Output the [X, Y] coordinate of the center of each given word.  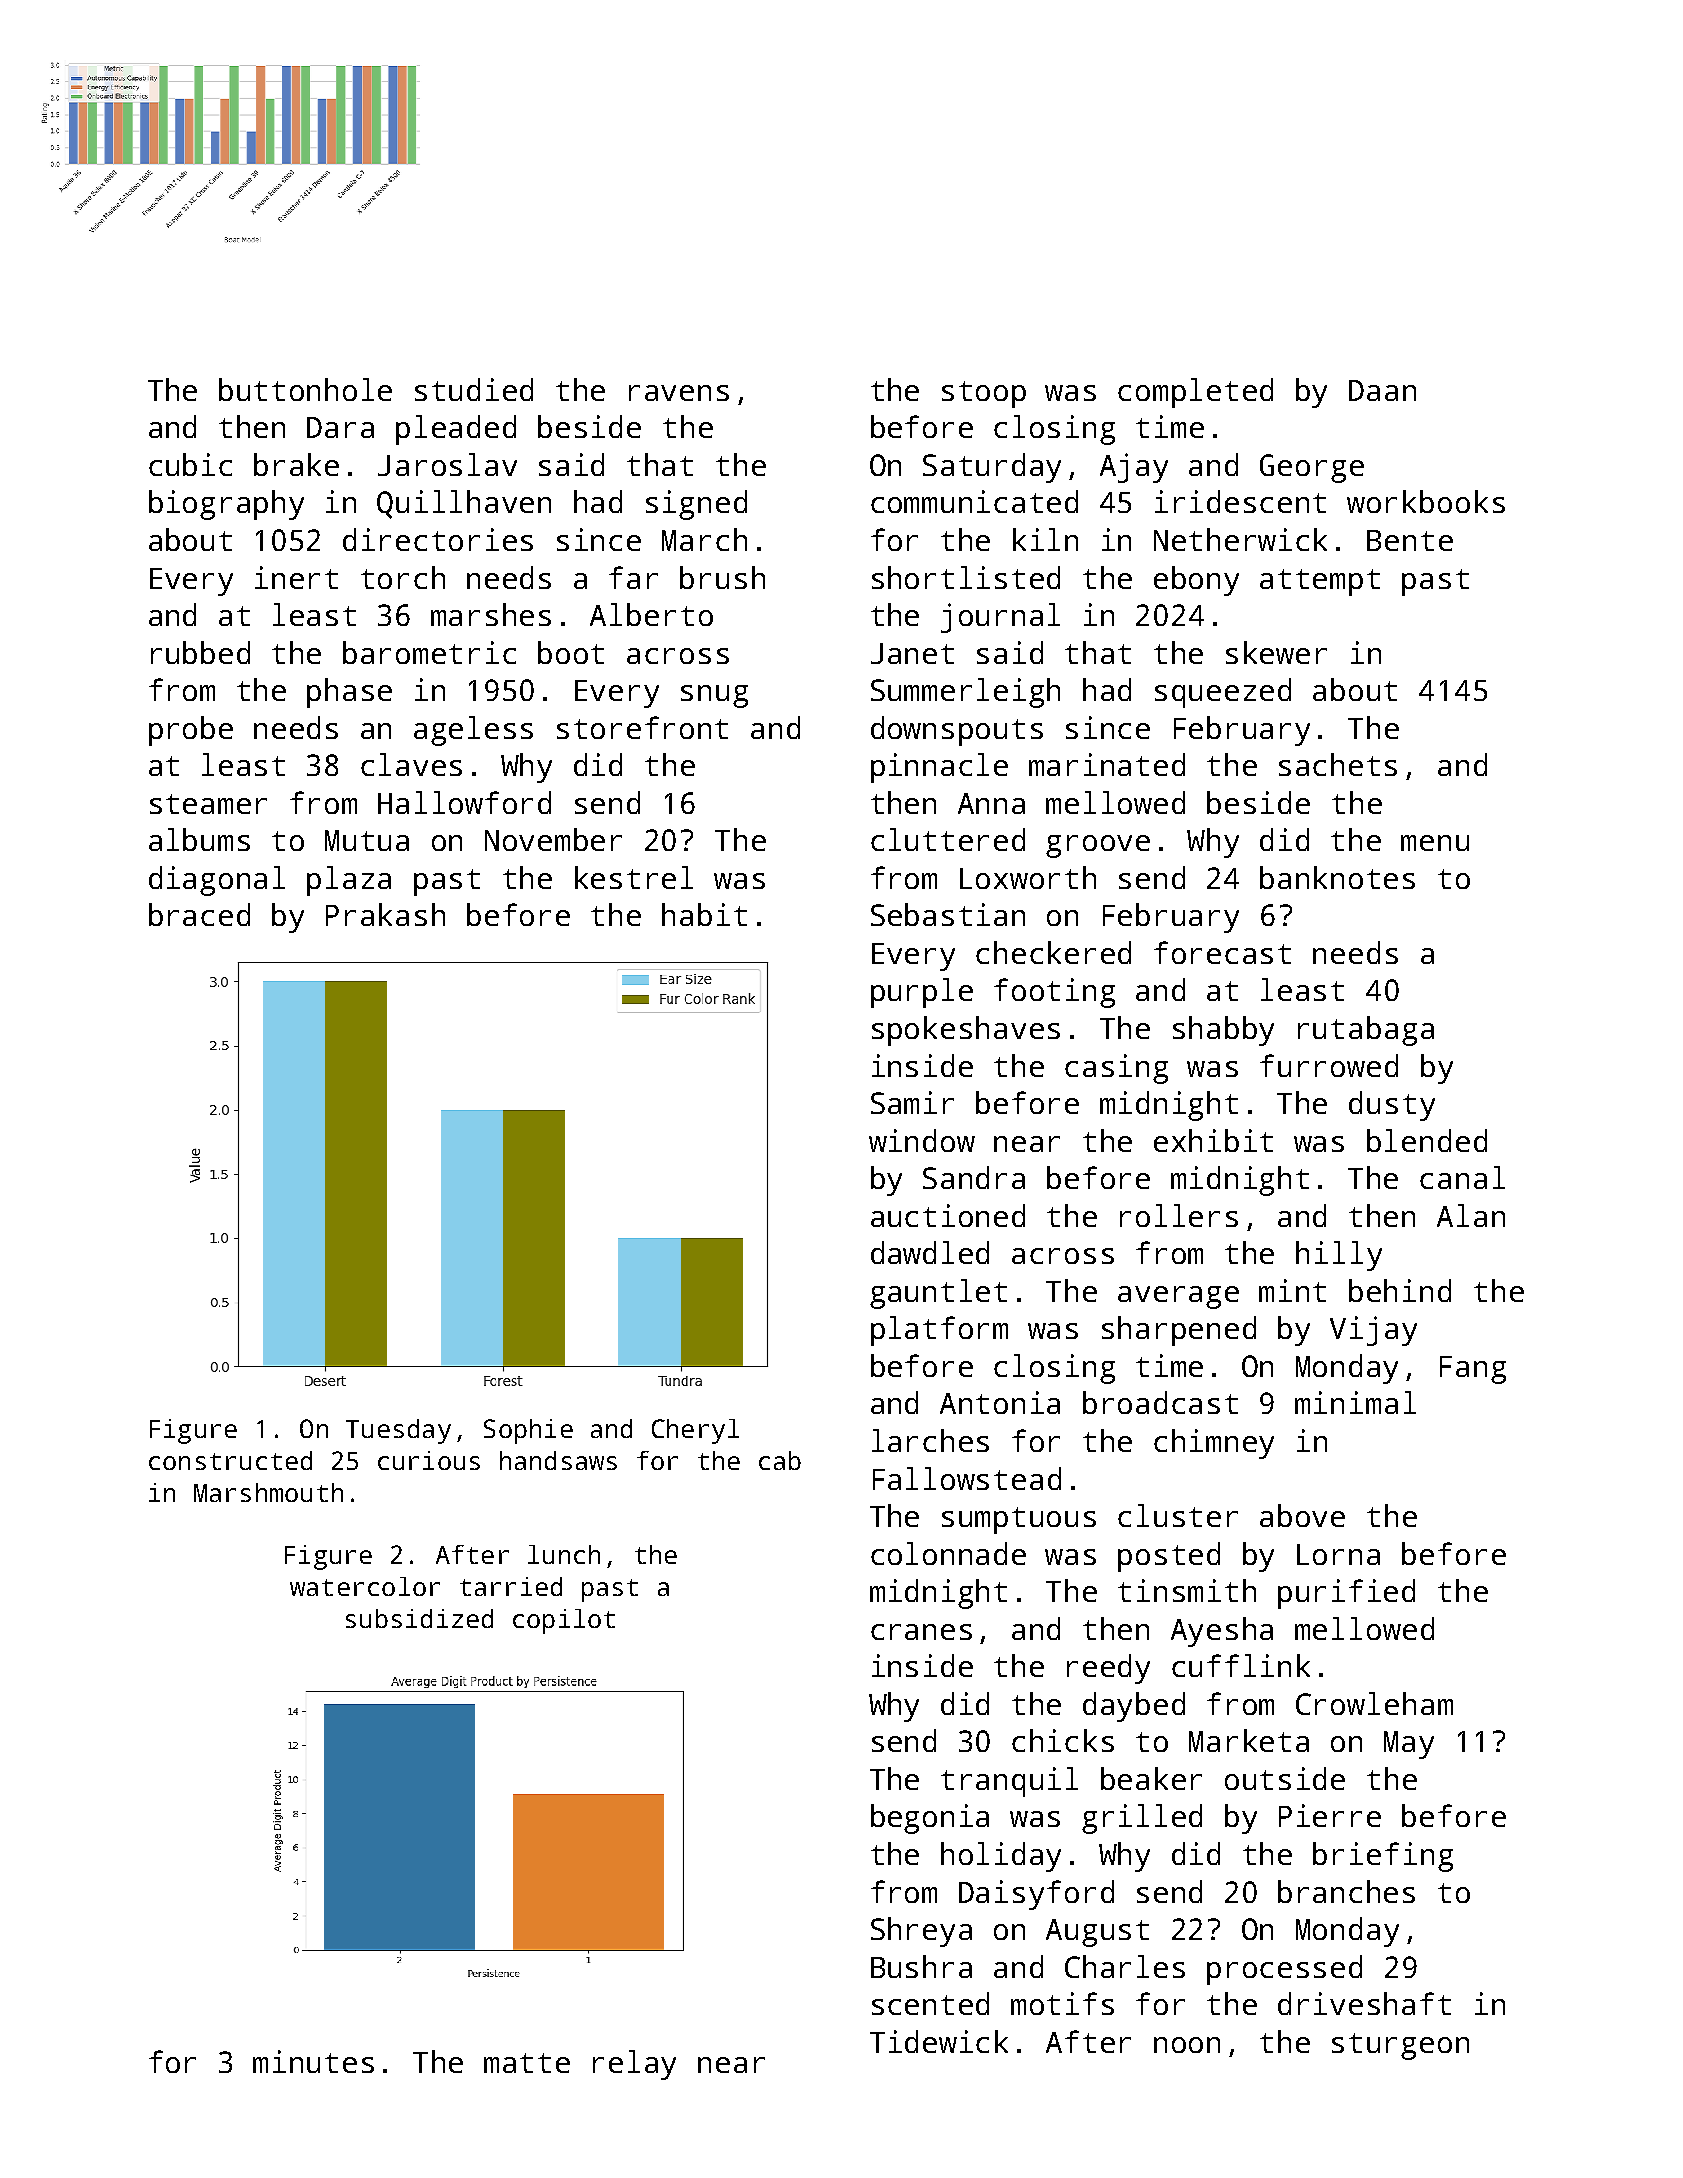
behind [1400, 1290]
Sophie [528, 1431]
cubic [190, 464]
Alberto [651, 614]
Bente [1410, 540]
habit [704, 914]
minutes [313, 2061]
